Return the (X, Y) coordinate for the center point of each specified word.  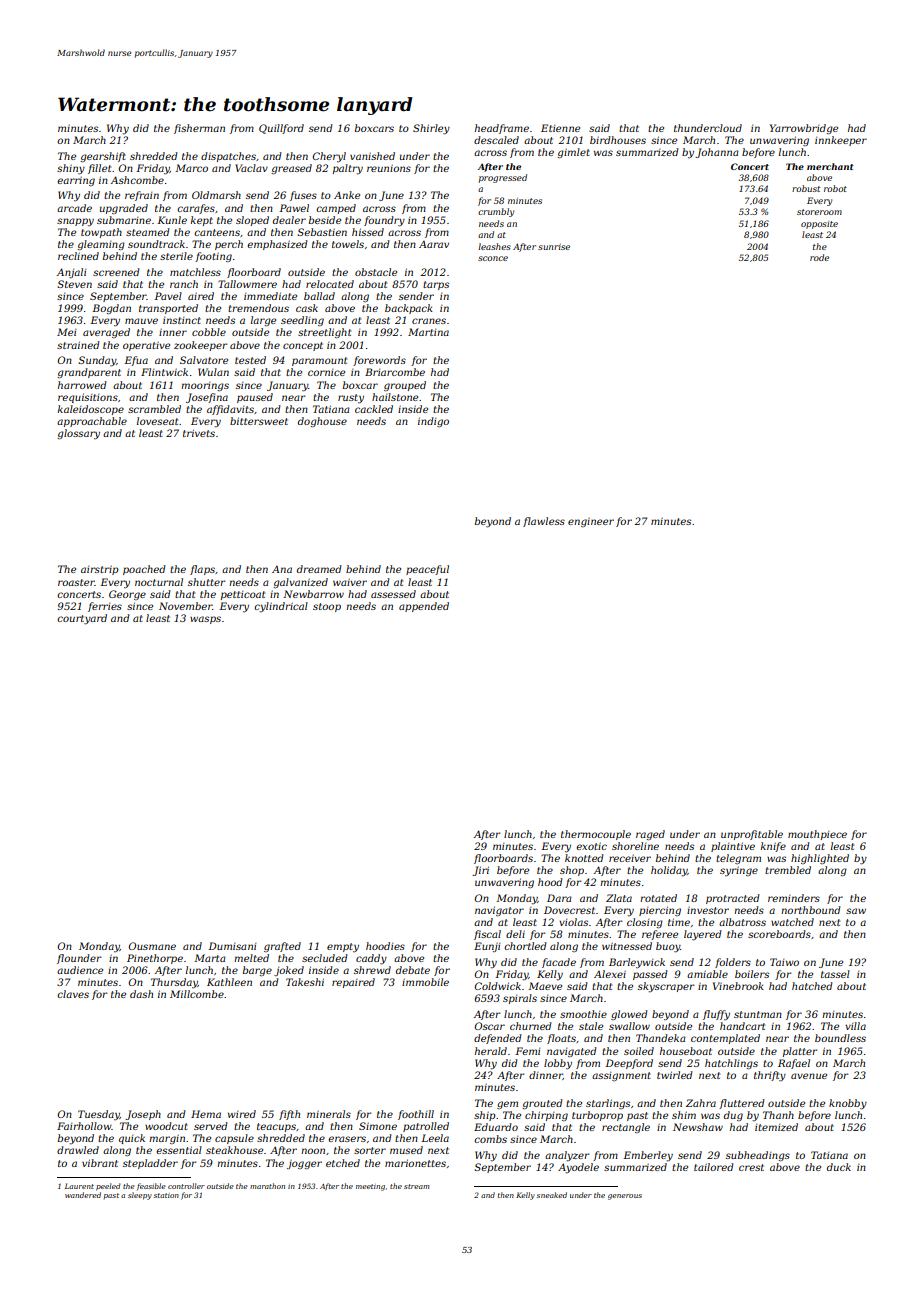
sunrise (554, 247)
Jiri (480, 871)
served (210, 1126)
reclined (78, 256)
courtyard (82, 619)
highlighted (820, 859)
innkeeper (841, 141)
